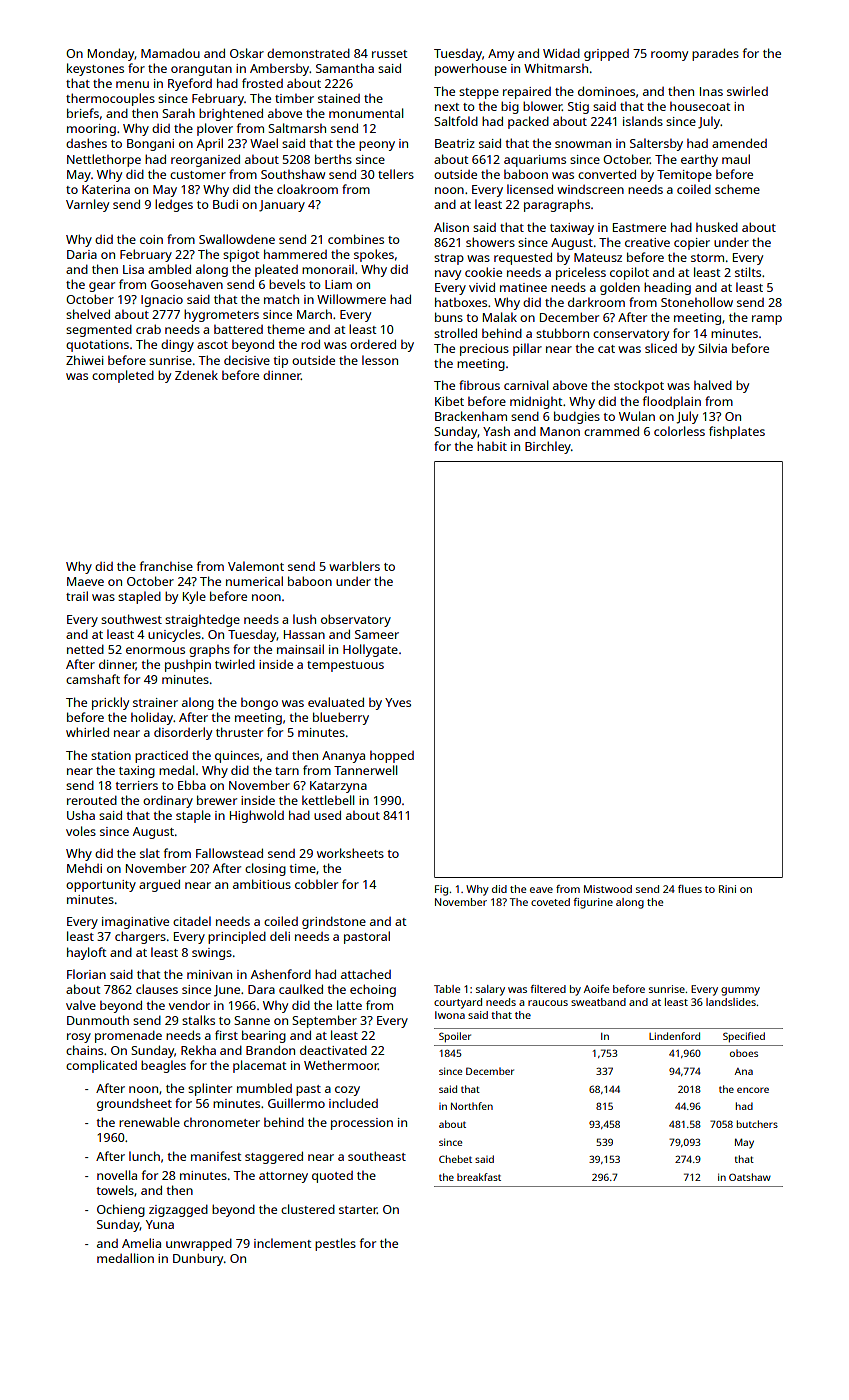  Describe the element at coordinates (332, 1177) in the image. I see `quoted` at that location.
